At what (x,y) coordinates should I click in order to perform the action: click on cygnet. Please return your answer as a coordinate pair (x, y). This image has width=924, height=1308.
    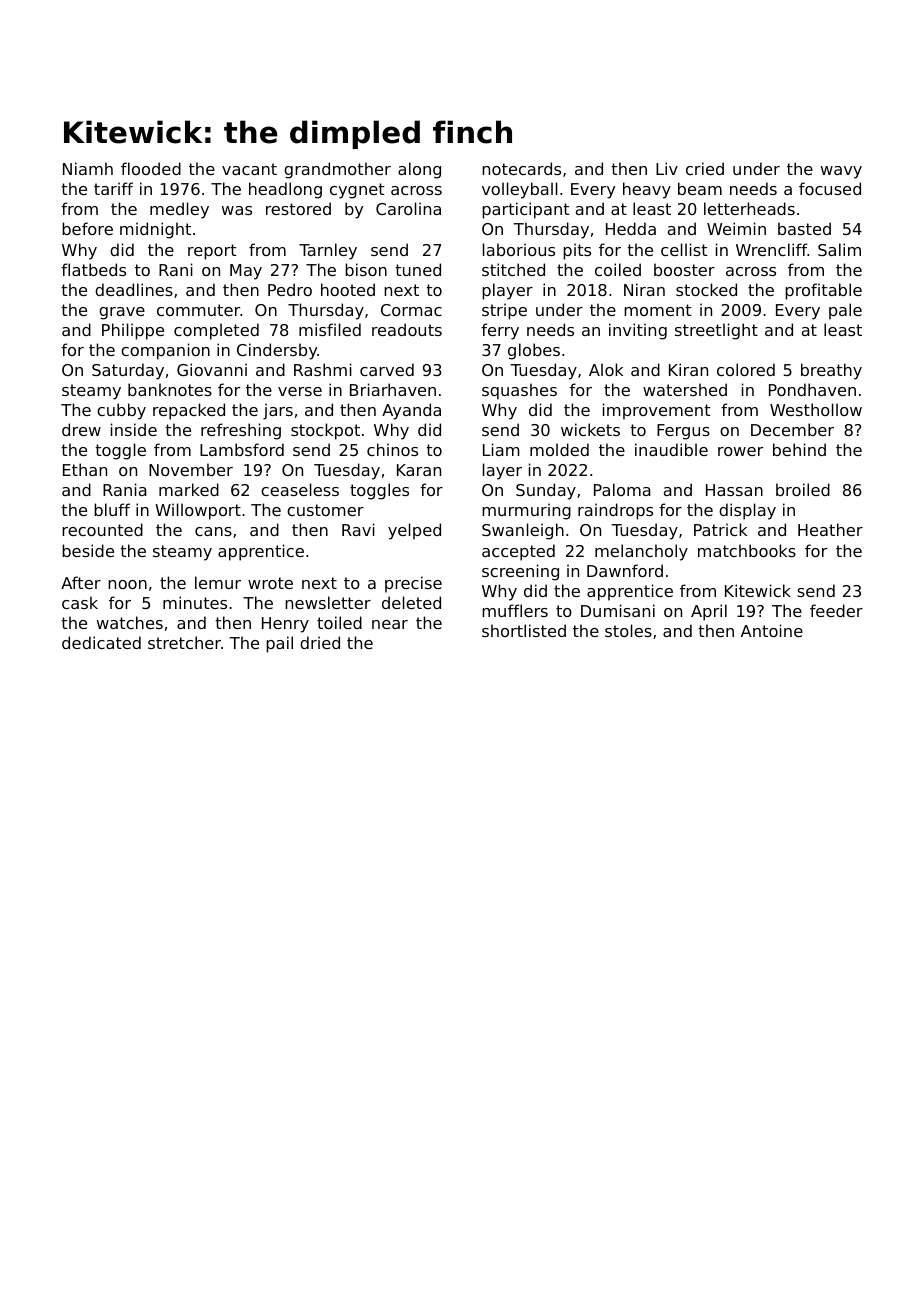
    Looking at the image, I should click on (357, 191).
